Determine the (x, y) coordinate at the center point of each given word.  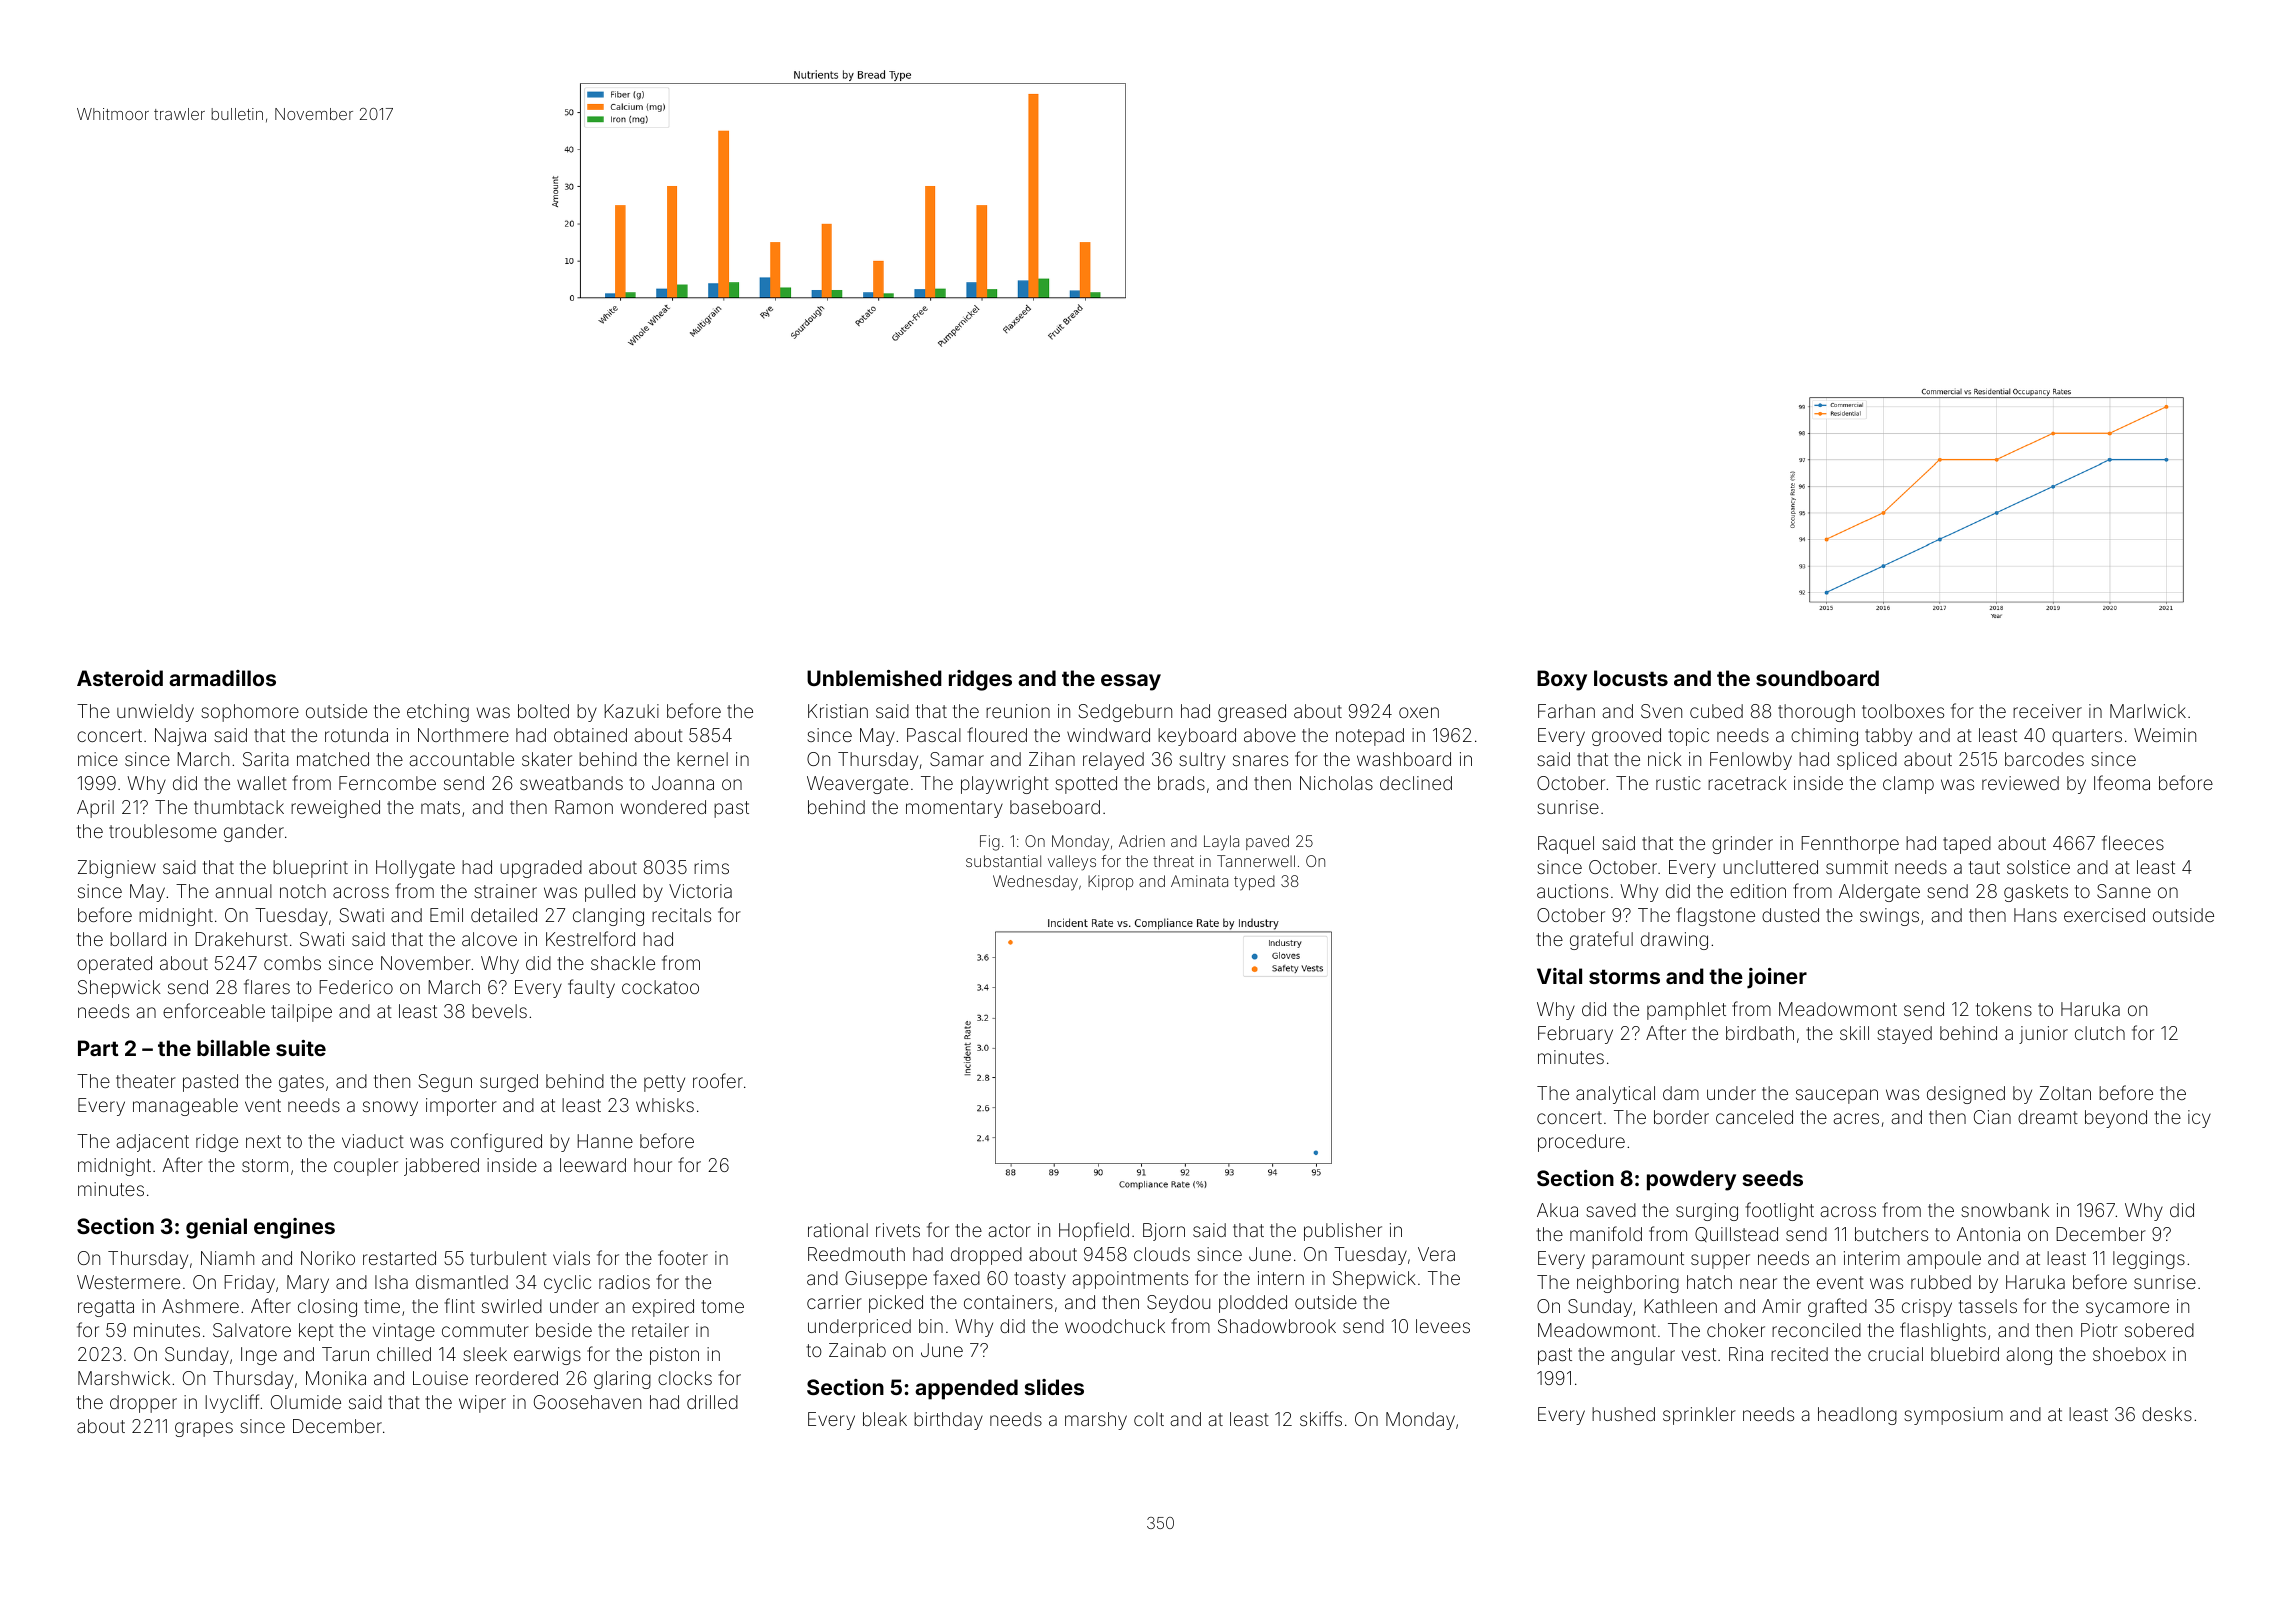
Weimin (2165, 735)
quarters (2087, 737)
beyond (2116, 1119)
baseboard (1055, 807)
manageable (185, 1107)
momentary (954, 809)
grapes (204, 1429)
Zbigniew (117, 869)
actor (1009, 1230)
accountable (461, 759)
